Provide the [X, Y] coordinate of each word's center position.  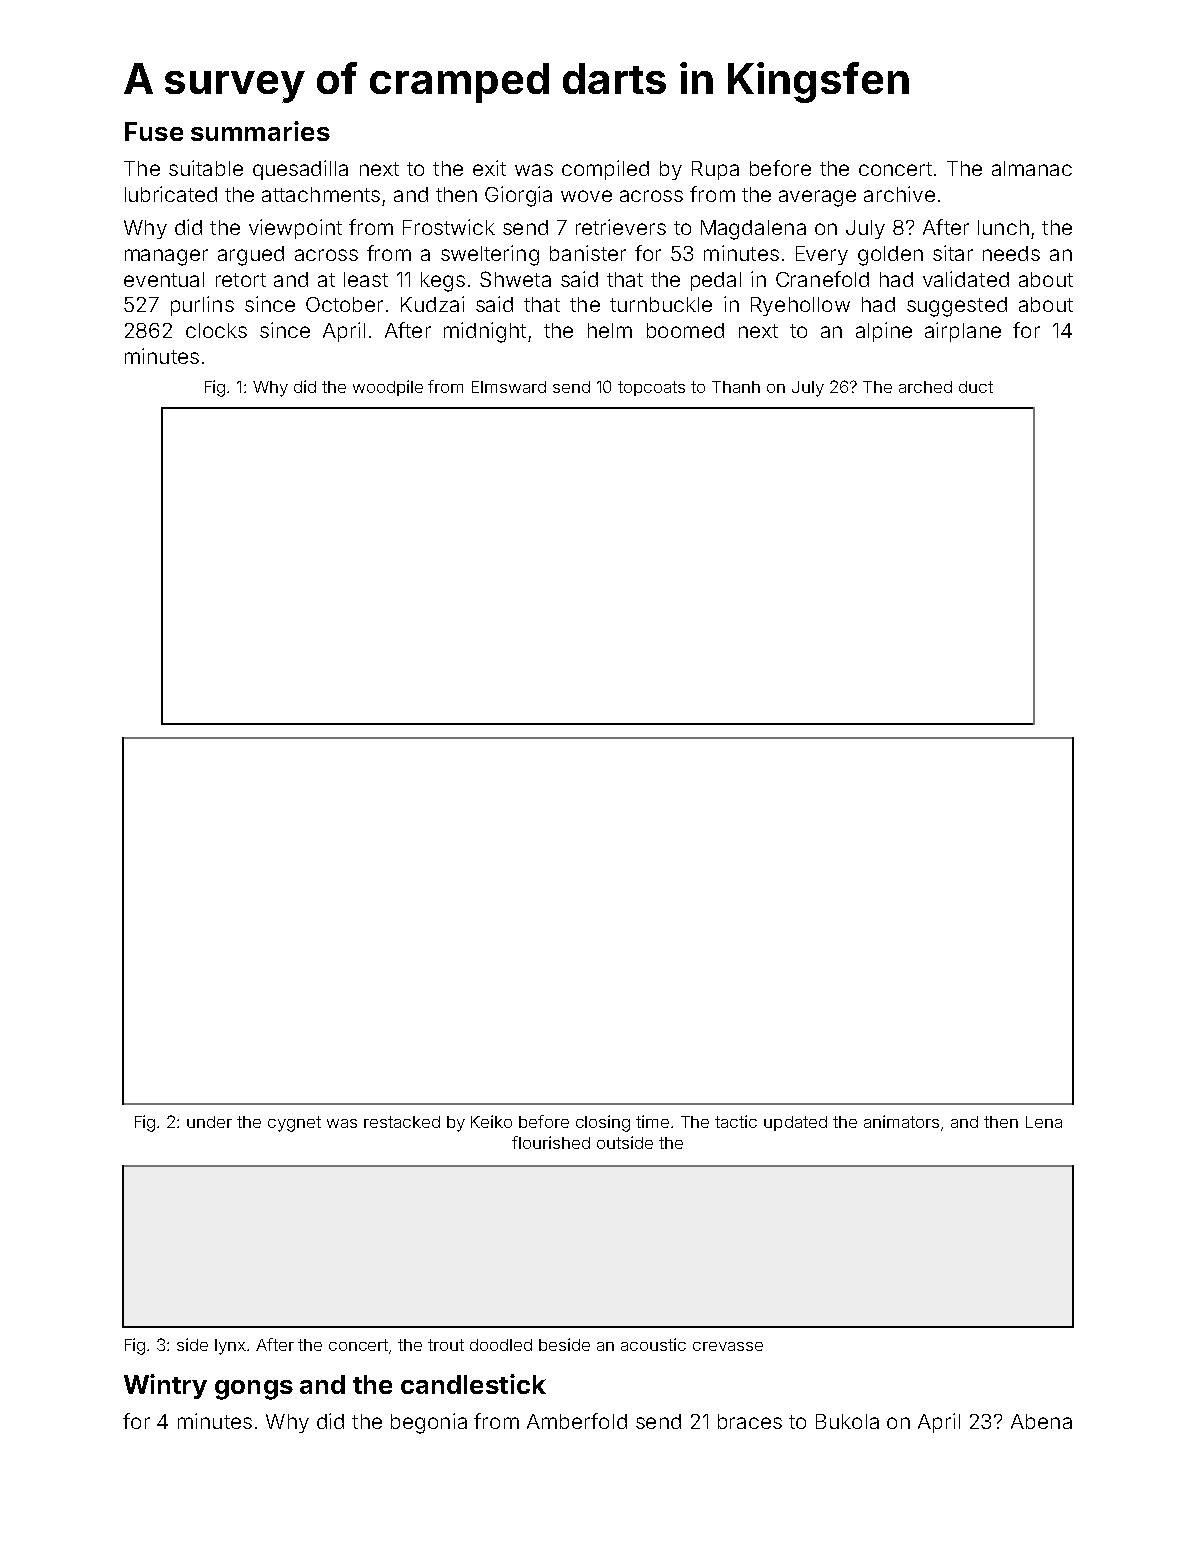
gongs [254, 1390]
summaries [260, 131]
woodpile [388, 388]
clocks [216, 330]
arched [925, 387]
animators [901, 1121]
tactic [736, 1121]
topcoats [651, 388]
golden [890, 256]
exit [489, 168]
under [209, 1122]
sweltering [490, 255]
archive [899, 194]
